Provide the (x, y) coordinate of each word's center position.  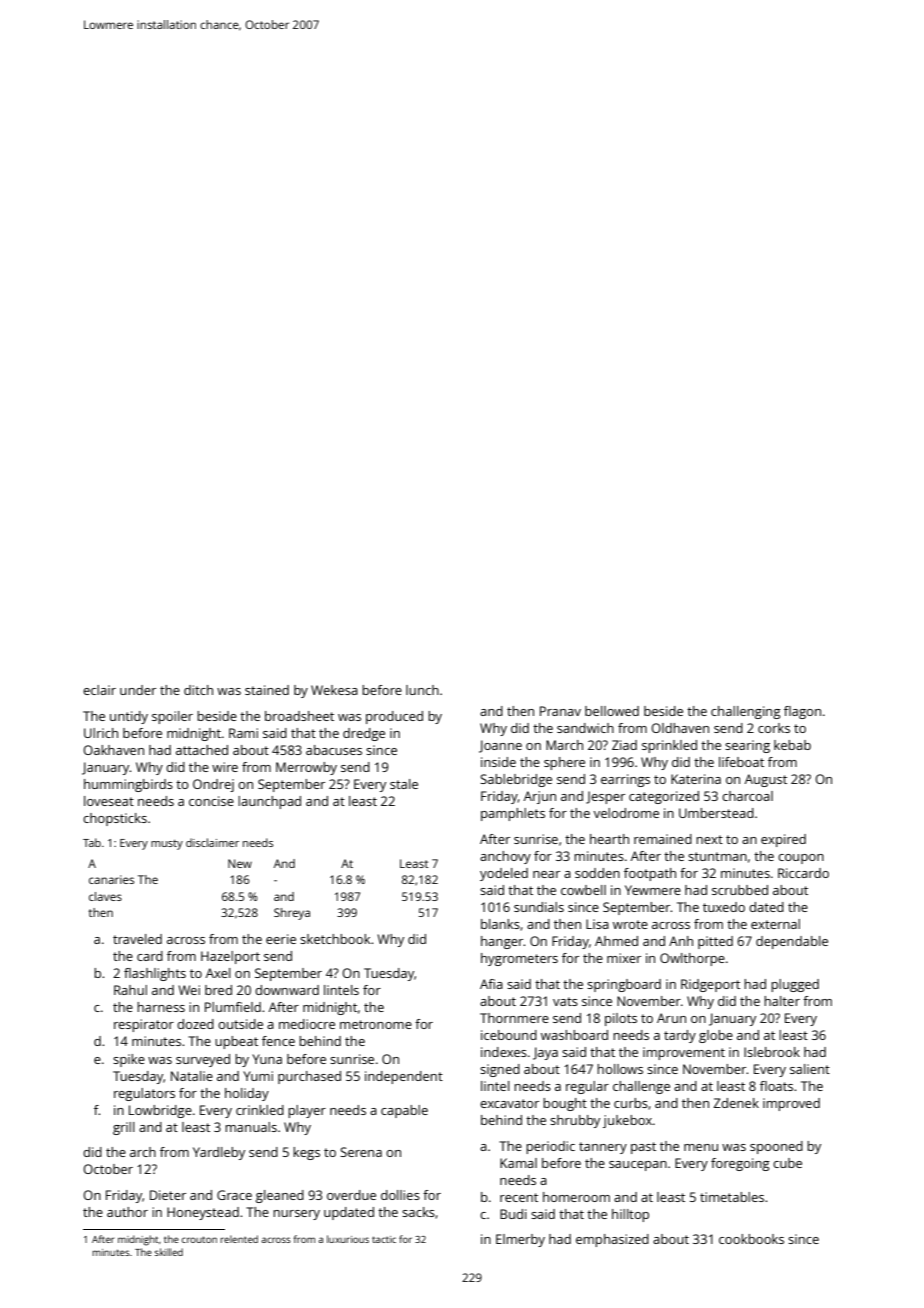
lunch (422, 690)
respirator (144, 1025)
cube (787, 1163)
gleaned (280, 1196)
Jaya (545, 1053)
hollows (620, 1069)
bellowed (612, 711)
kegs (306, 1153)
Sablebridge (516, 780)
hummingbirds (128, 785)
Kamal (518, 1163)
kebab (792, 745)
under (138, 690)
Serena (361, 1152)
